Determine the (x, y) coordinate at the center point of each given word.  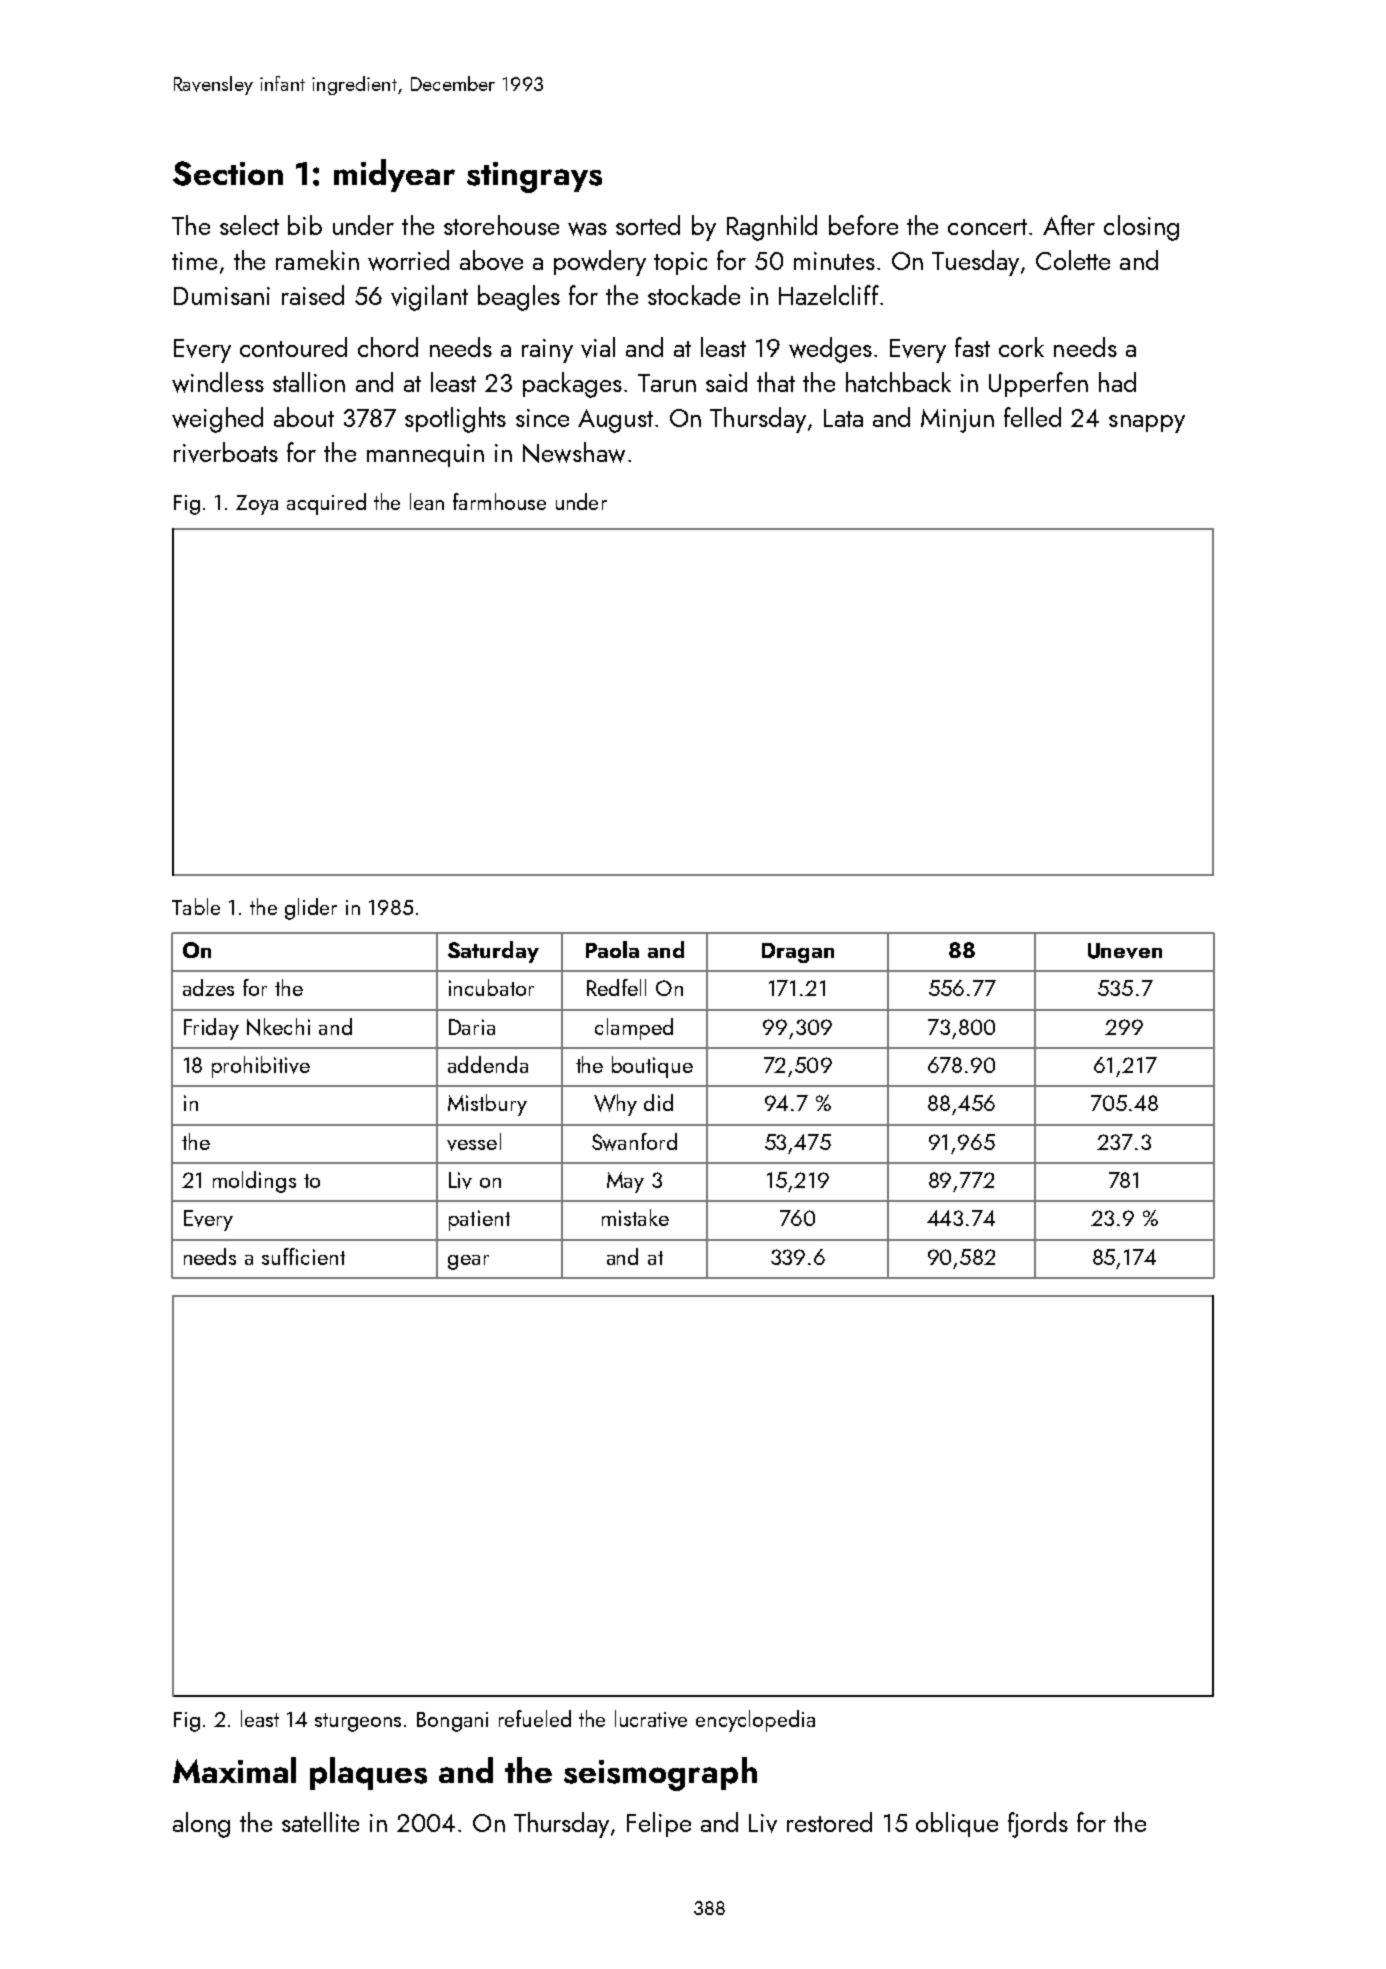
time (194, 261)
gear (468, 1262)
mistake (635, 1217)
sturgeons (358, 1722)
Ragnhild (772, 228)
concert (987, 227)
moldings (254, 1182)
